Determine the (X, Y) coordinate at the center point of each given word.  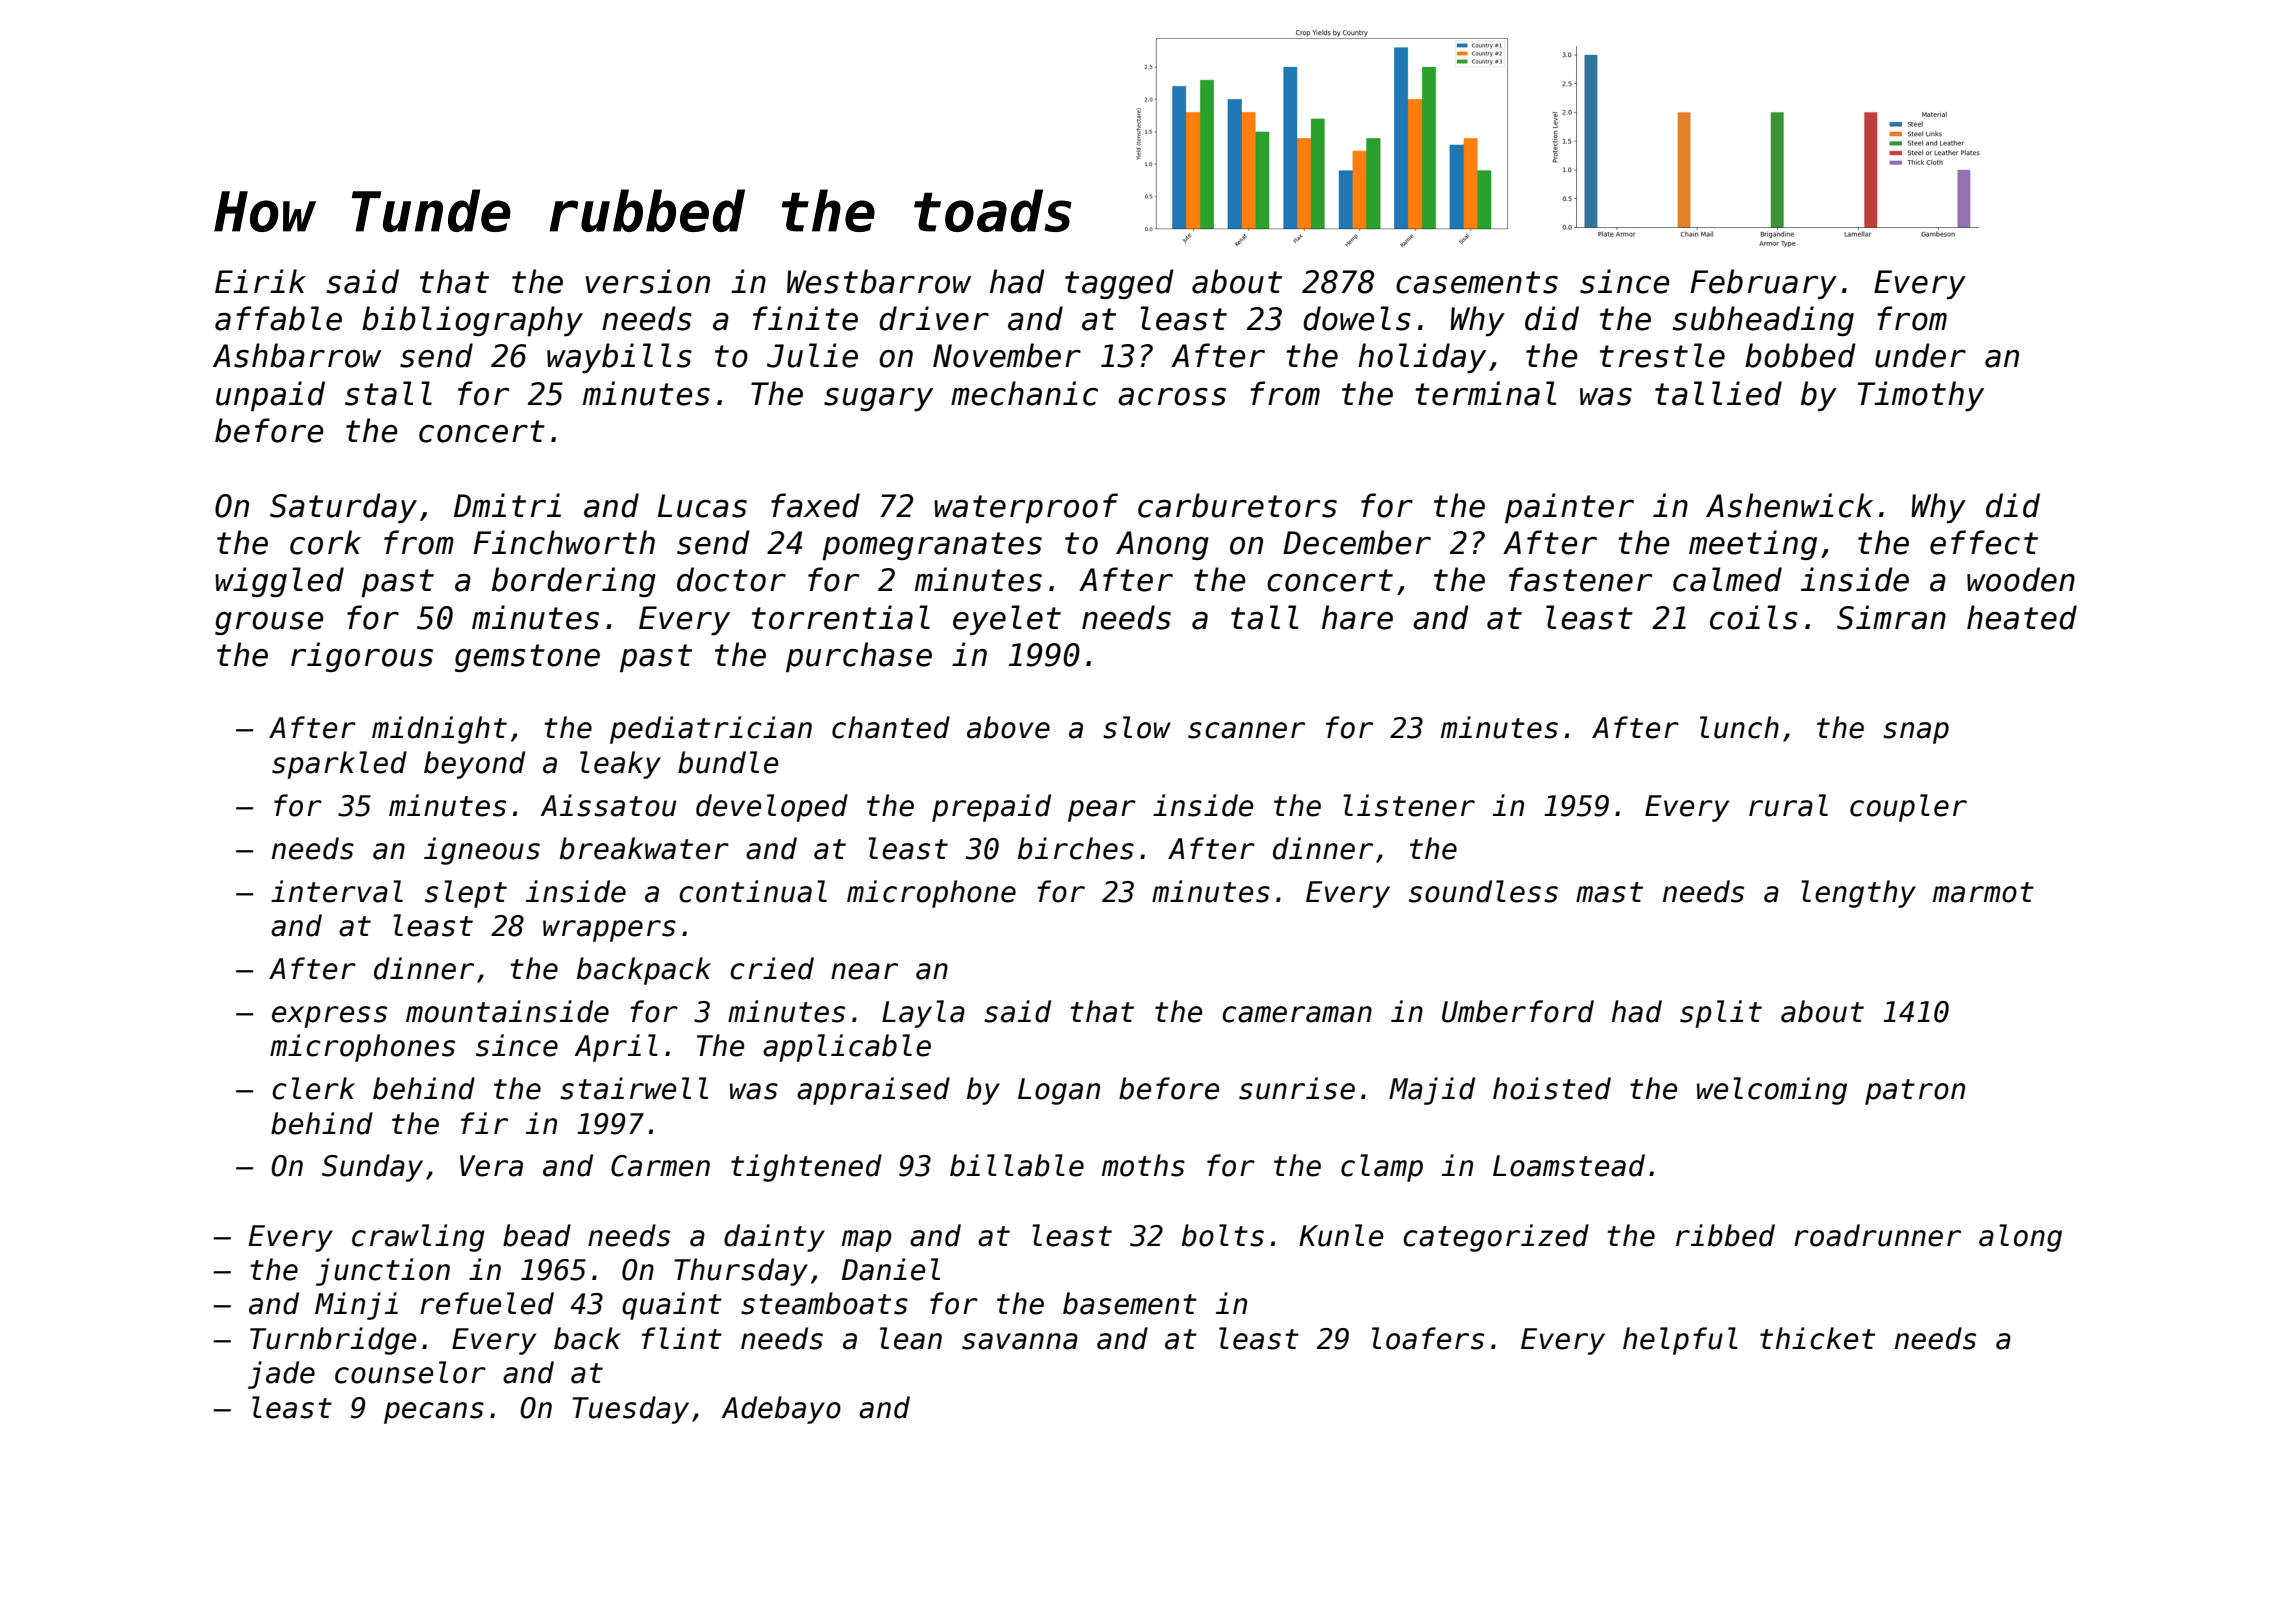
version (648, 281)
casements (1477, 282)
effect (1984, 542)
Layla (923, 1014)
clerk (313, 1088)
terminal (1485, 393)
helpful (1680, 1341)
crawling (418, 1238)
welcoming (1772, 1091)
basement (1130, 1303)
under (1920, 355)
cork (325, 542)
